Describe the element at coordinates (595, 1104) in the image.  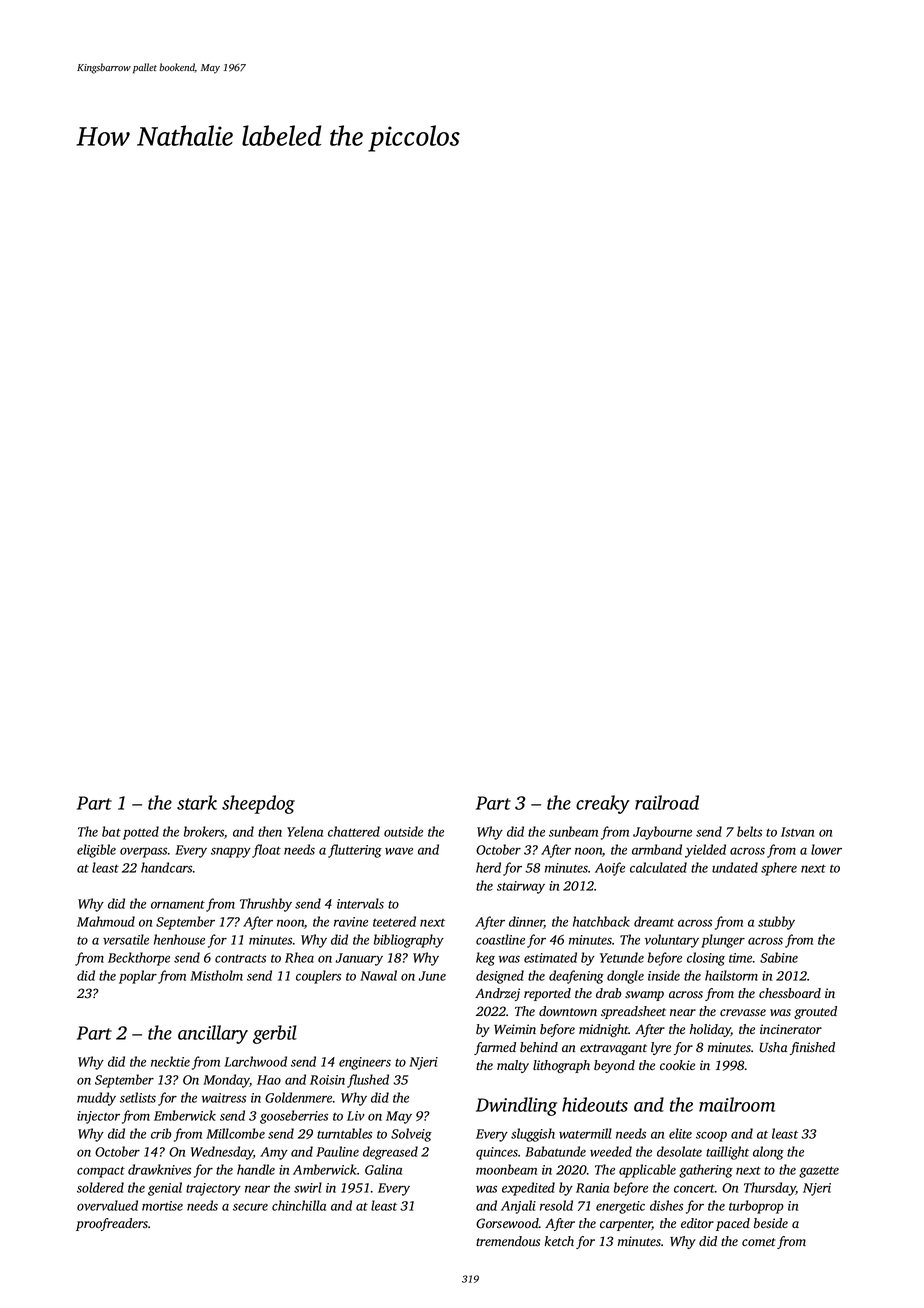
I see `hideouts` at that location.
